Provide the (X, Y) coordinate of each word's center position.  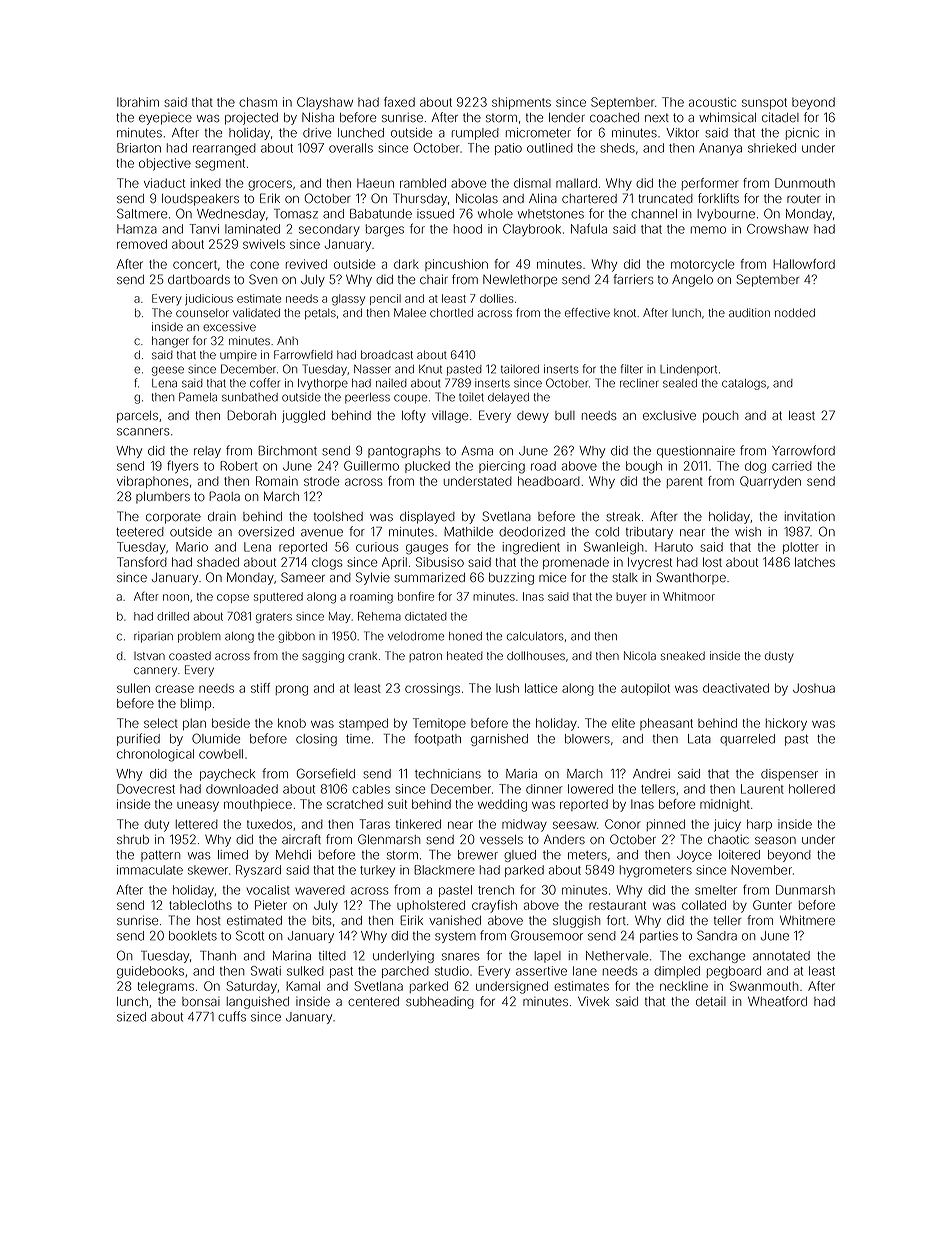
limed (233, 855)
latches (815, 562)
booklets (193, 936)
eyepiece (165, 119)
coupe (410, 399)
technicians (448, 774)
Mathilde (468, 532)
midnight (725, 805)
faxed (399, 102)
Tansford (142, 562)
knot (625, 313)
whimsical (727, 117)
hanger (170, 342)
